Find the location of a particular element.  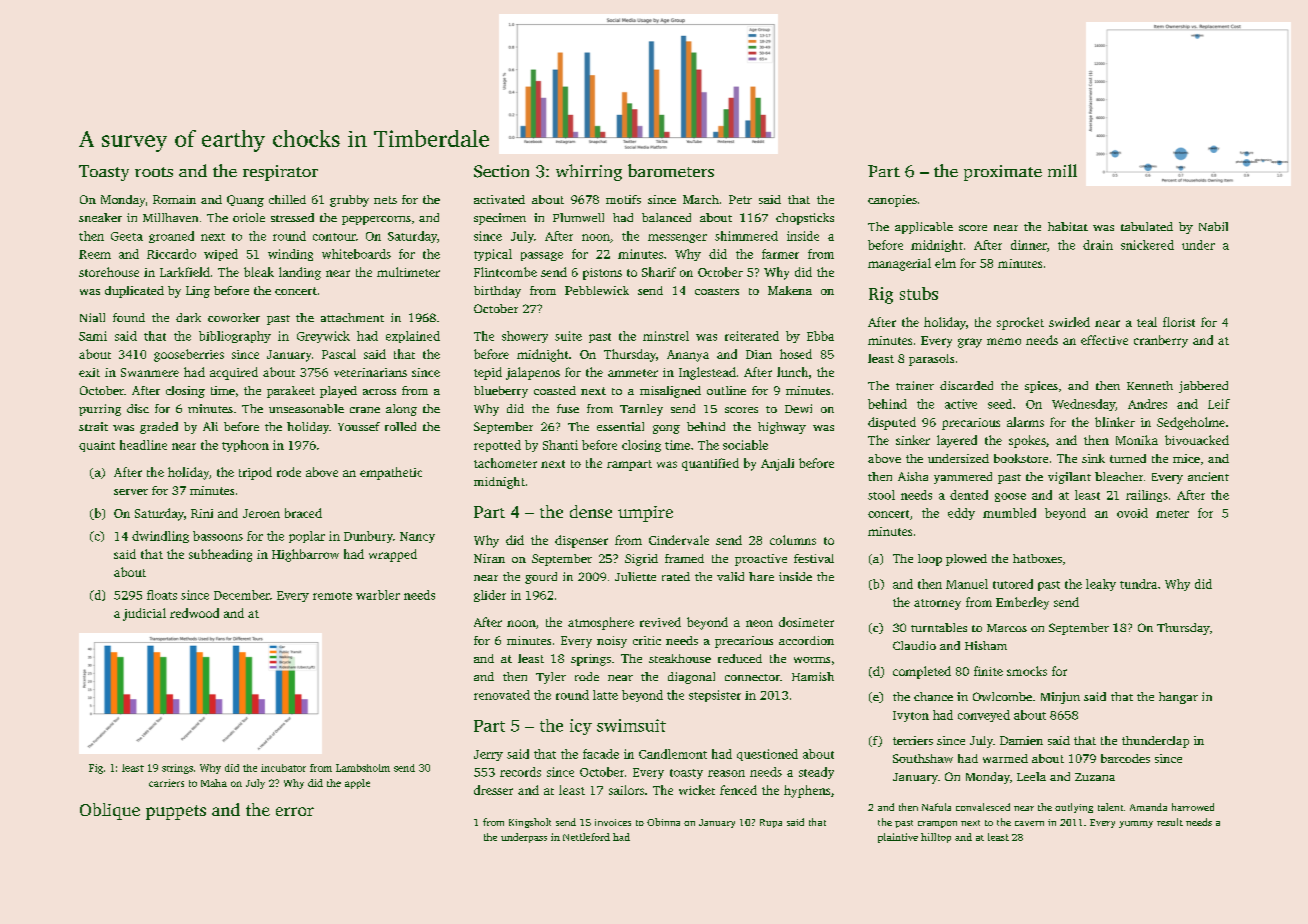

incubator is located at coordinates (283, 768).
